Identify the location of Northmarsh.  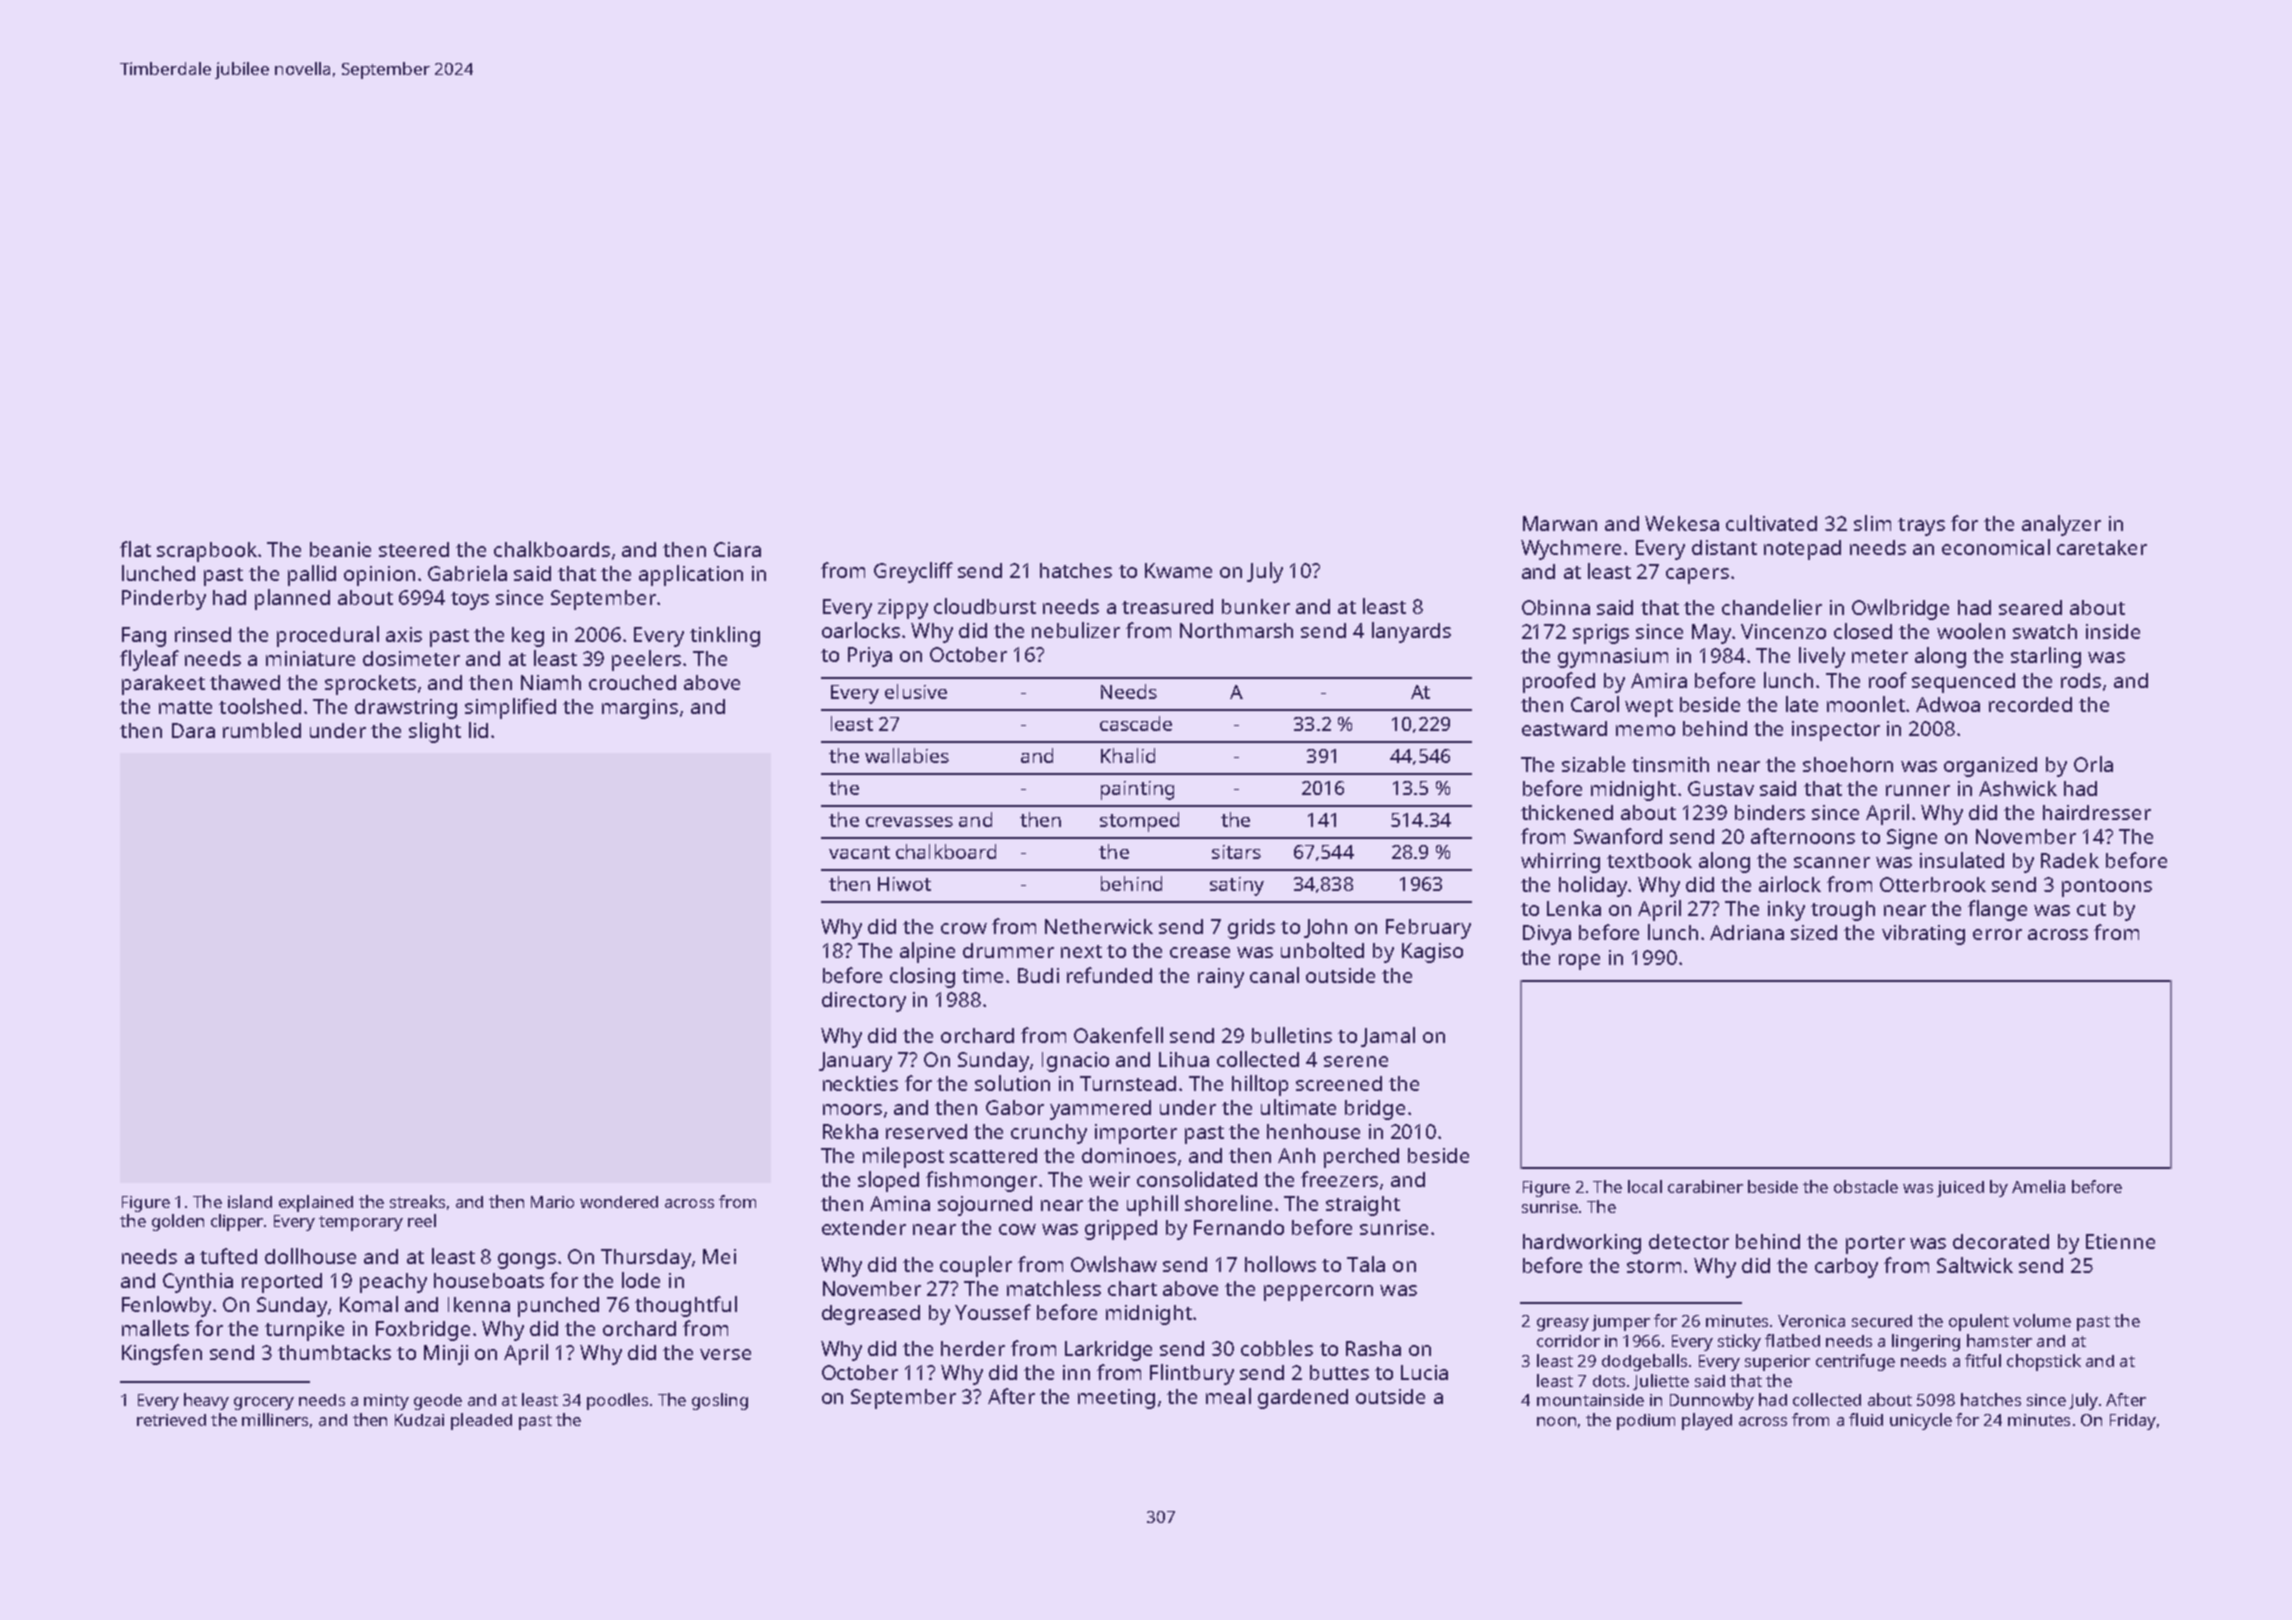
(1236, 630).
